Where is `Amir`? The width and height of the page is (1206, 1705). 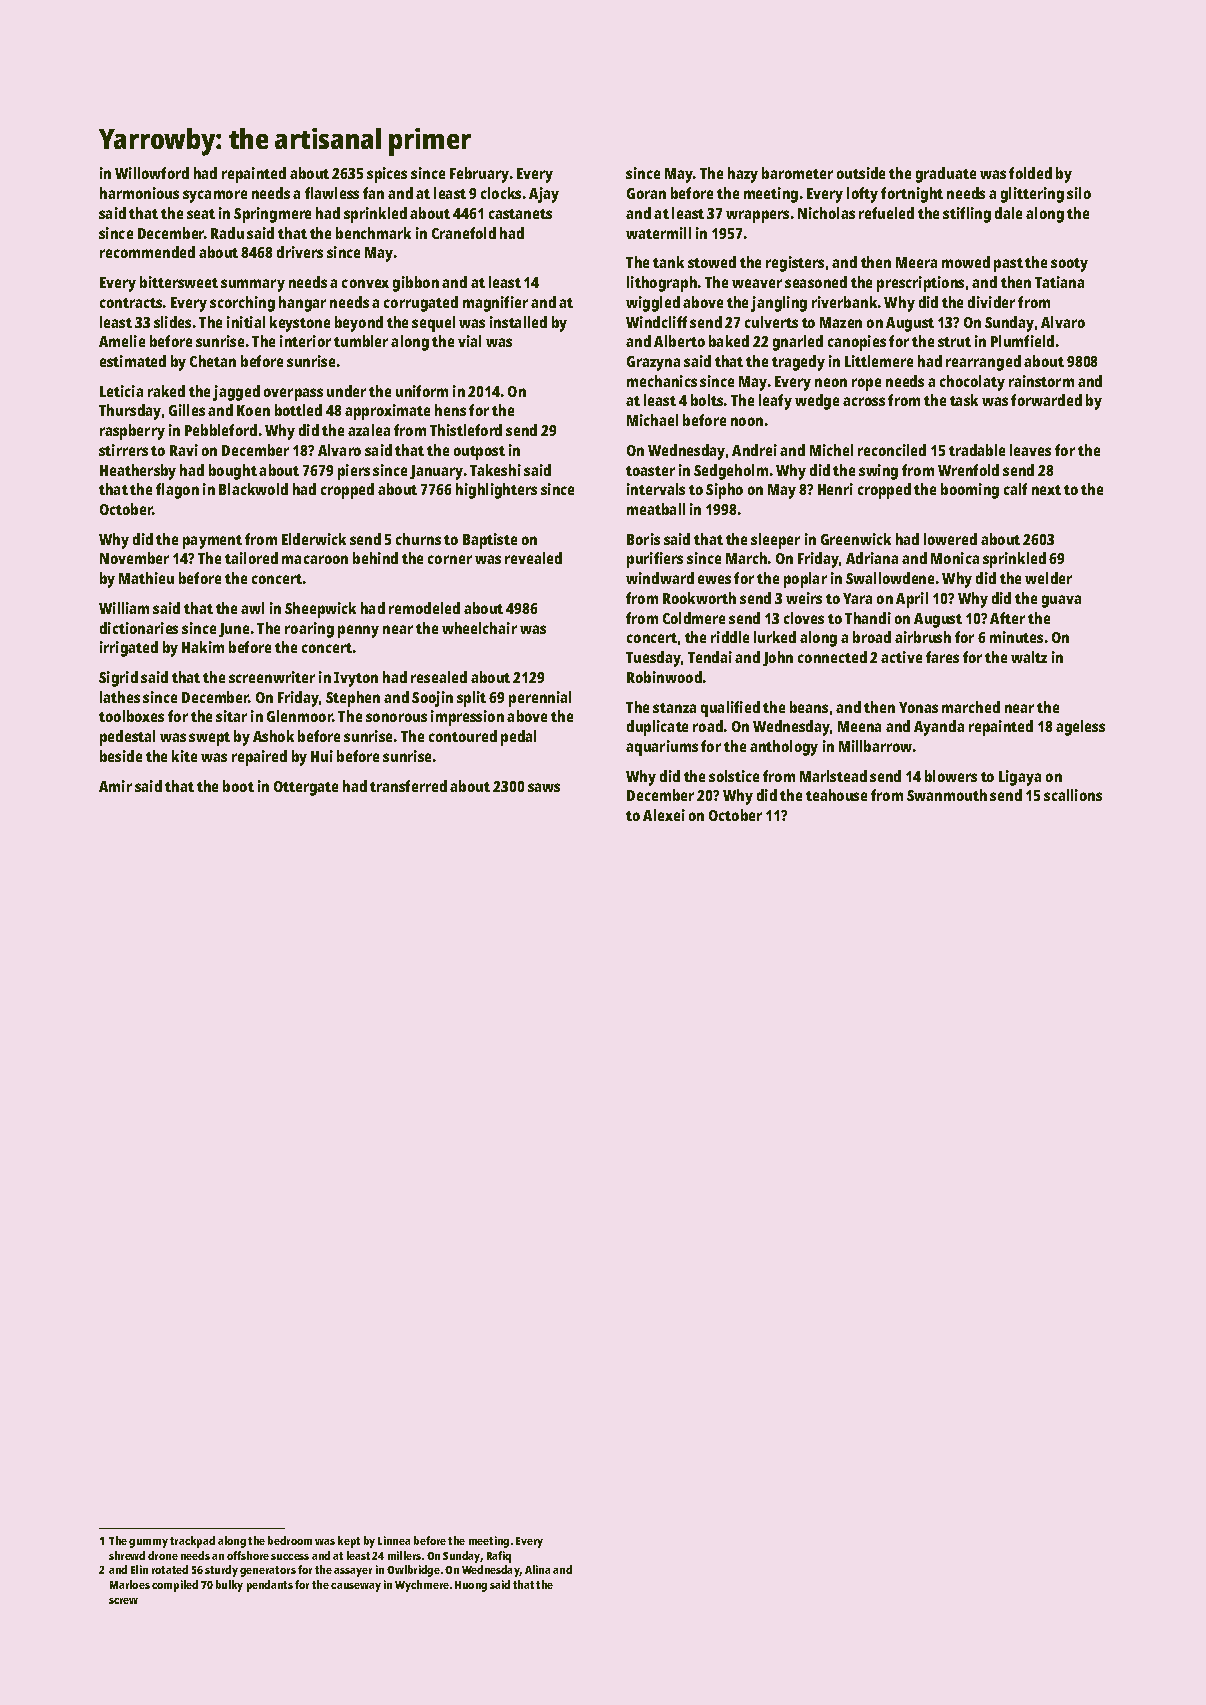
Amir is located at coordinates (115, 786).
